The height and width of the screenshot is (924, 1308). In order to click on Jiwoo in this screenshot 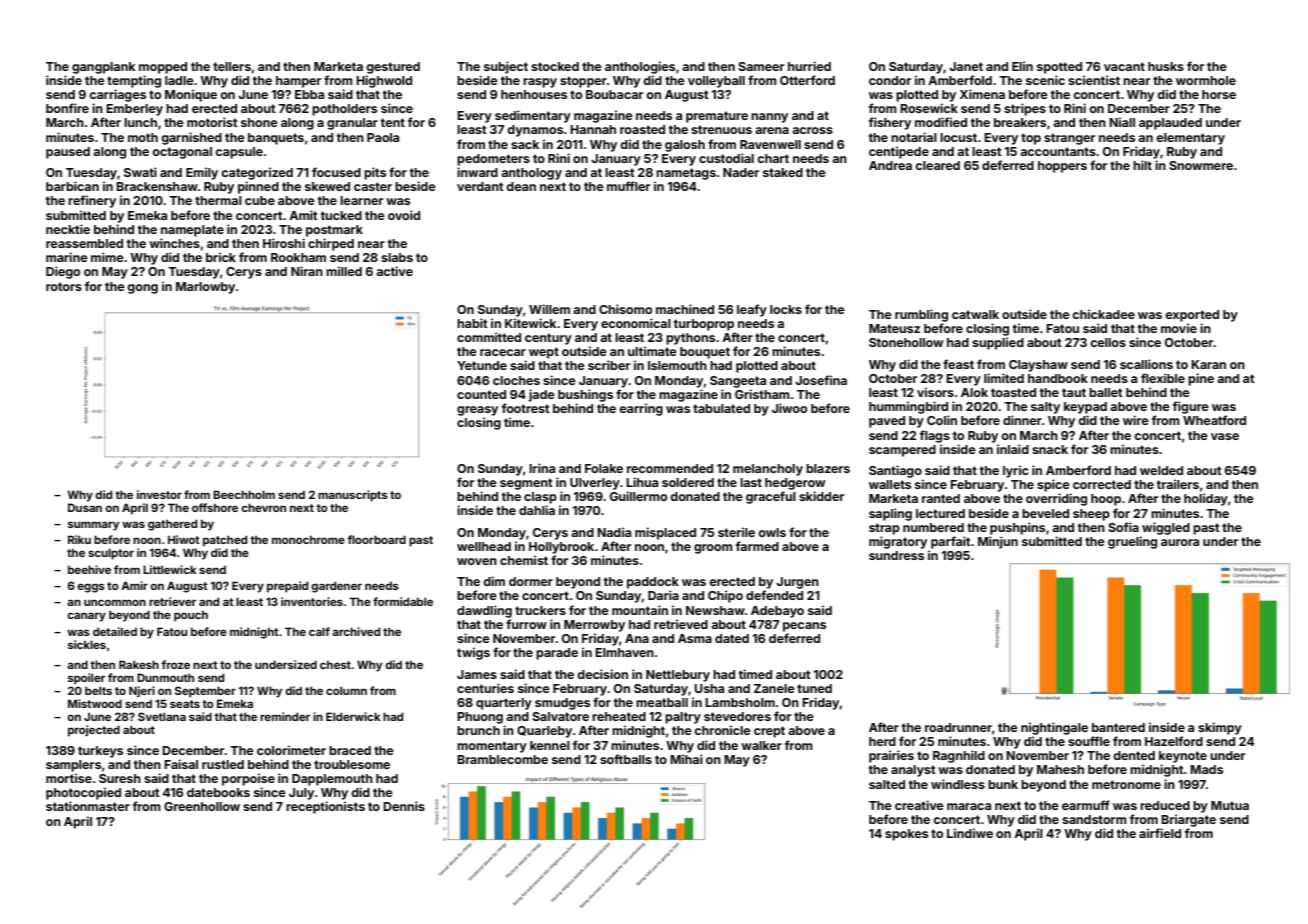, I will do `click(789, 408)`.
